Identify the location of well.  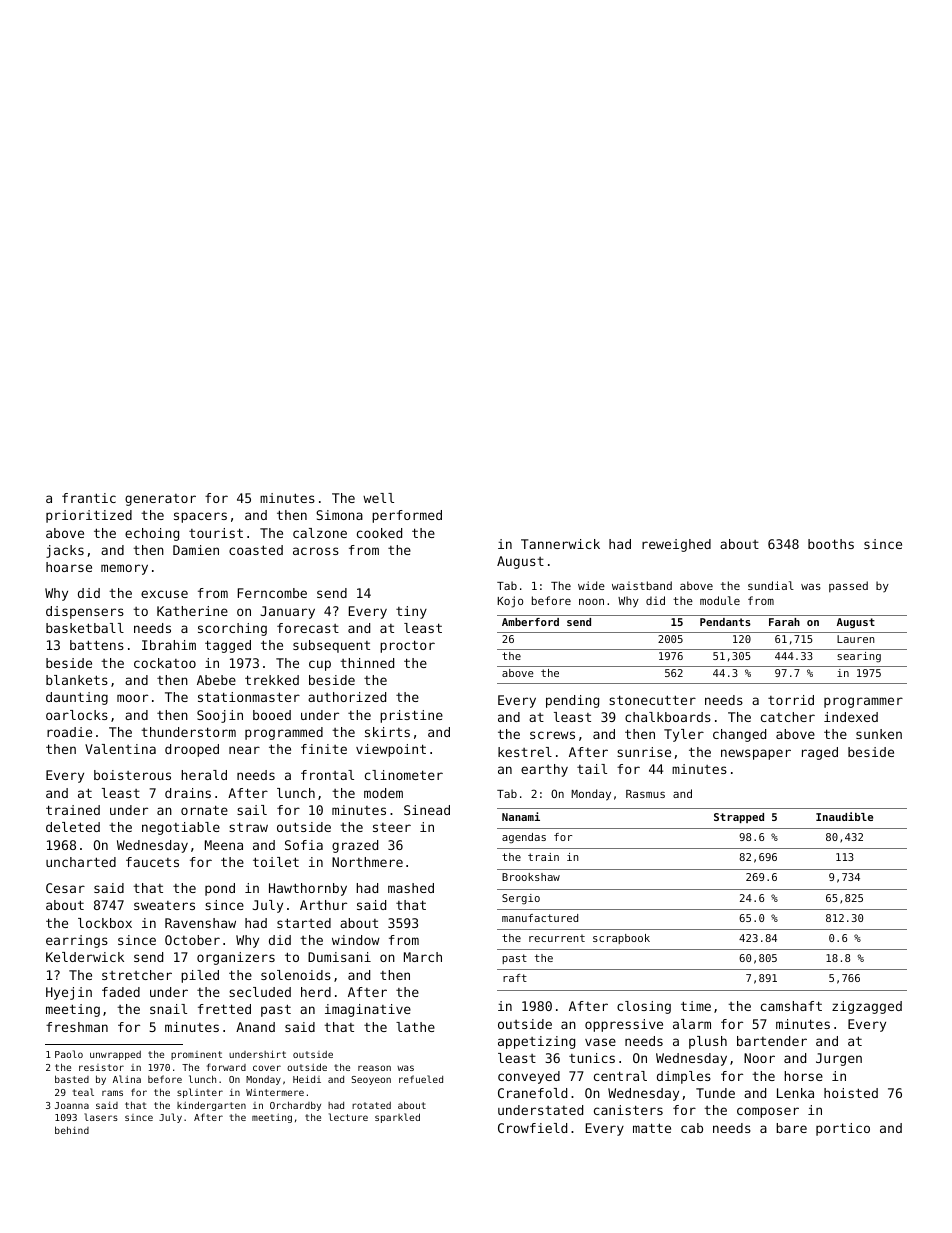
(378, 498).
